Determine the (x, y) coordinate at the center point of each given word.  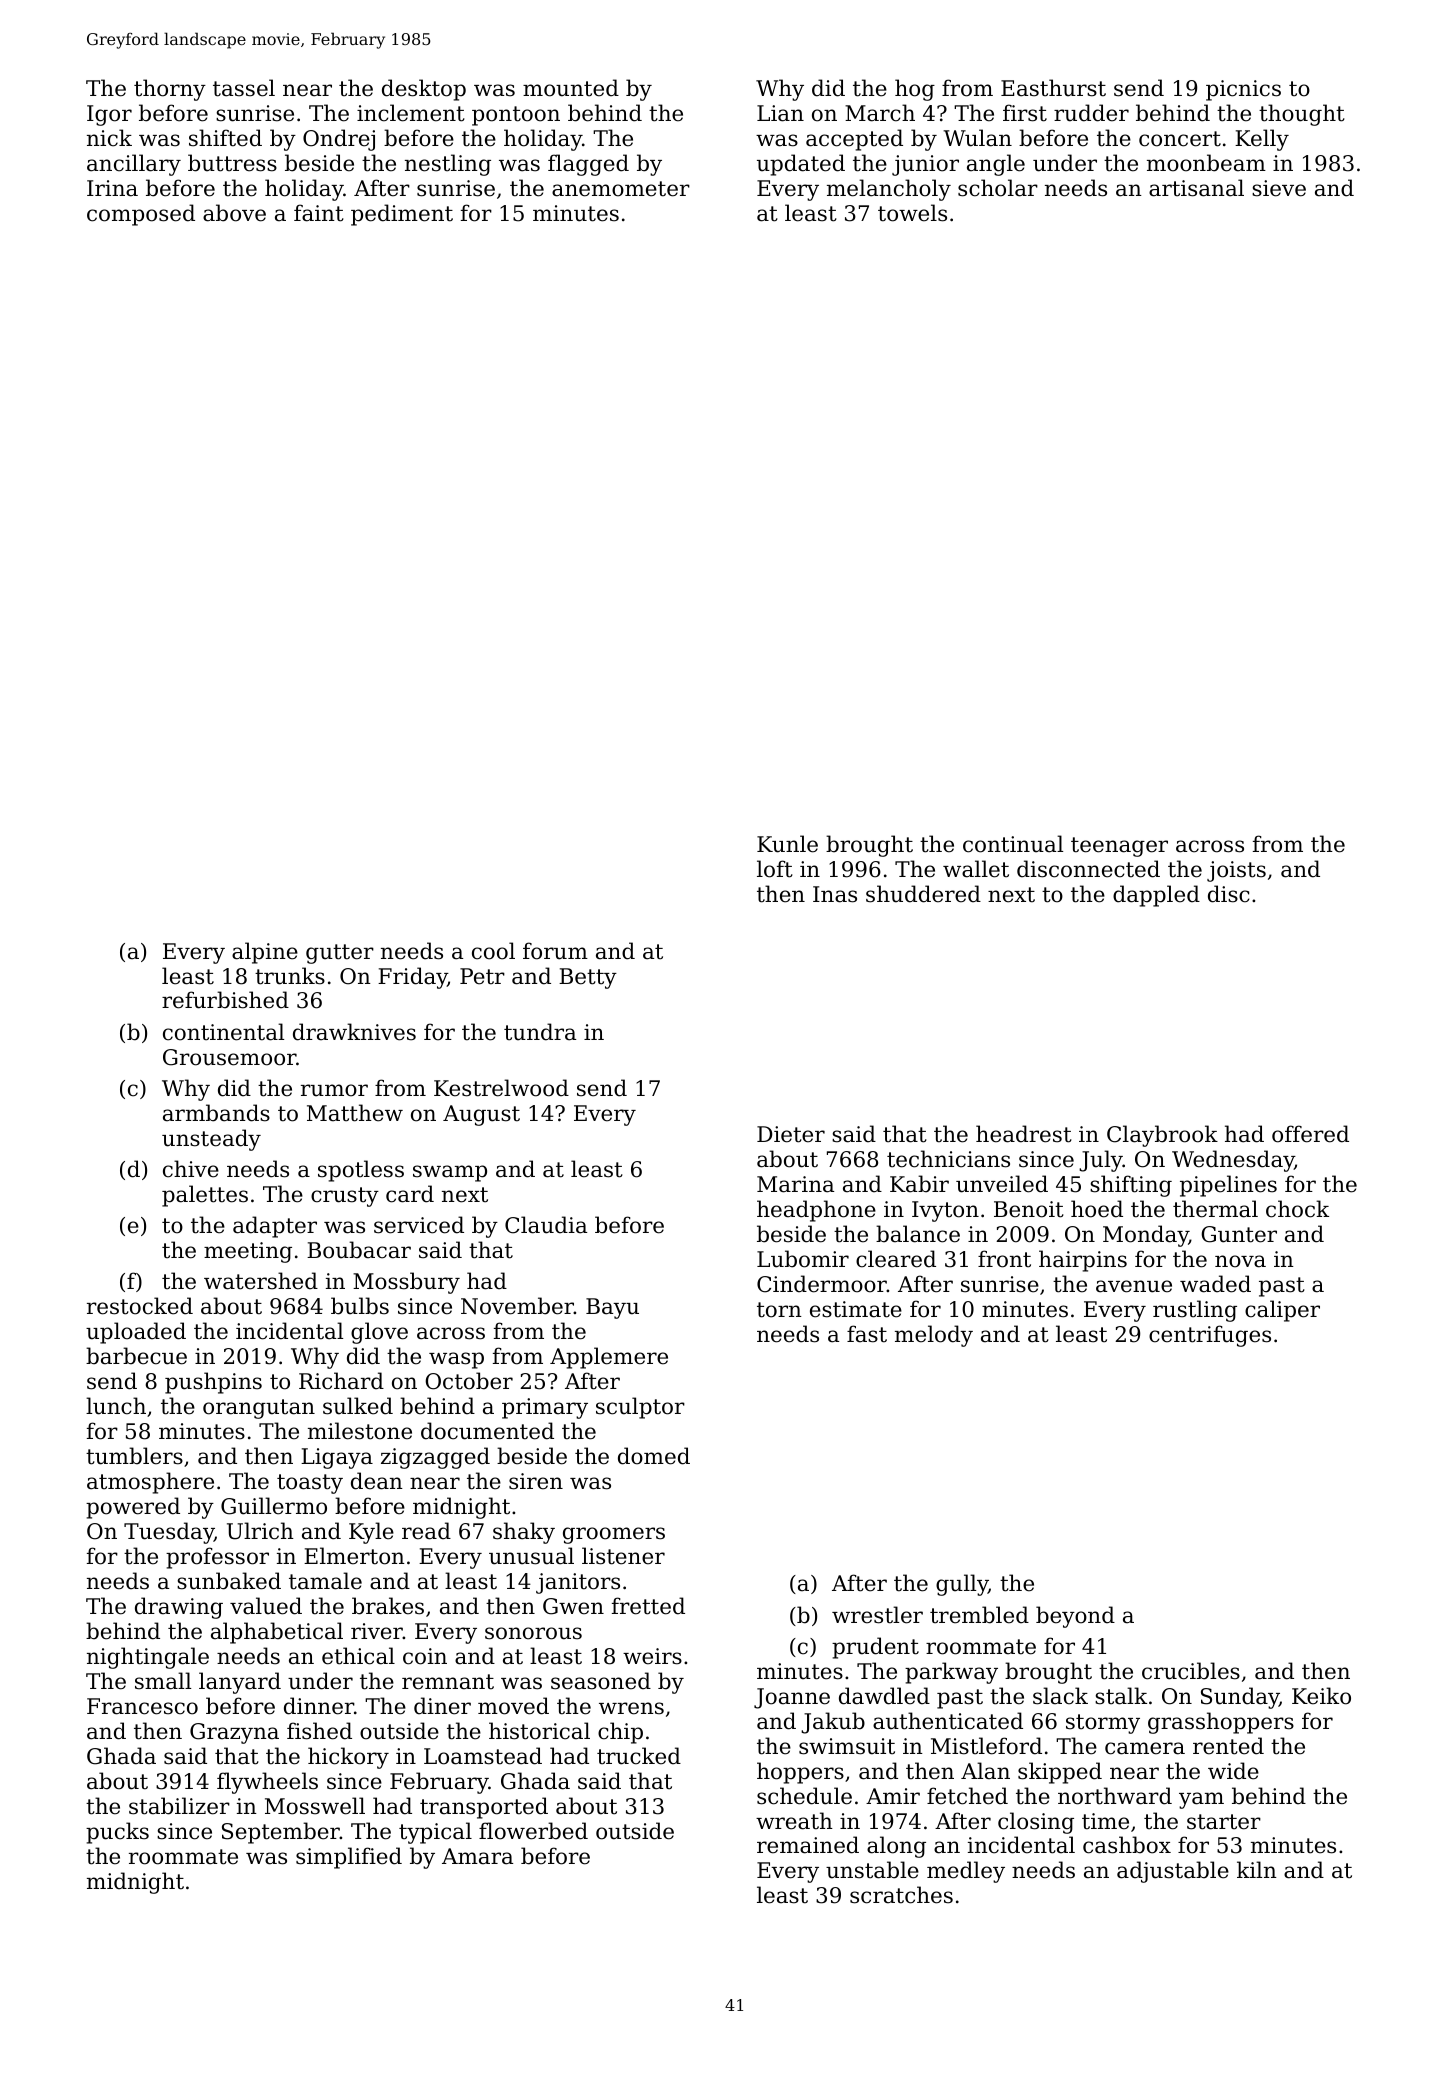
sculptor (640, 1408)
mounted (571, 88)
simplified (349, 1858)
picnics (1243, 90)
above (234, 213)
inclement (411, 113)
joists (1236, 871)
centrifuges (1210, 1336)
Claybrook (1162, 1136)
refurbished (225, 1000)
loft (775, 869)
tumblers (134, 1456)
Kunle (787, 844)
